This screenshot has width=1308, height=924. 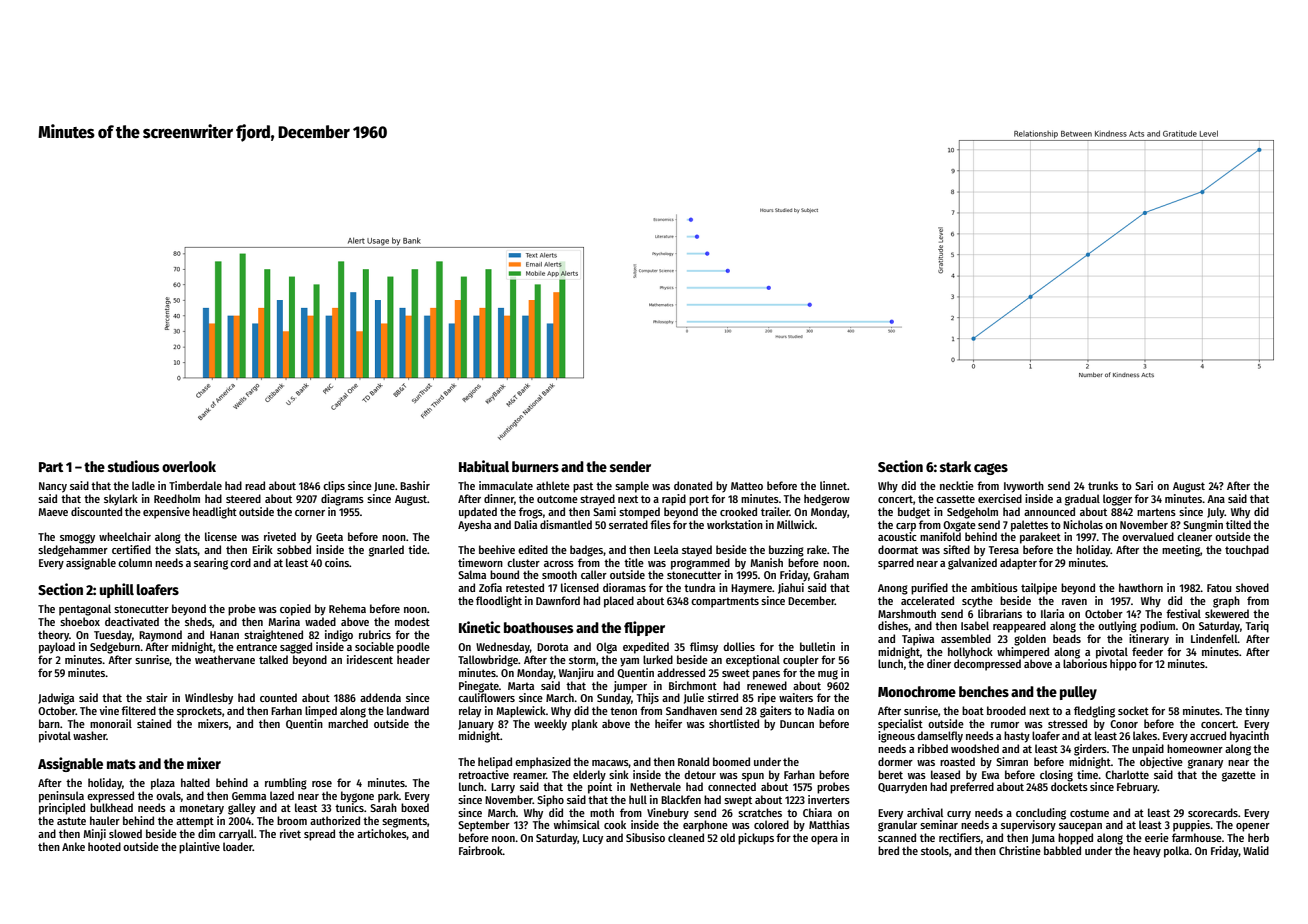 I want to click on burners, so click(x=535, y=466).
